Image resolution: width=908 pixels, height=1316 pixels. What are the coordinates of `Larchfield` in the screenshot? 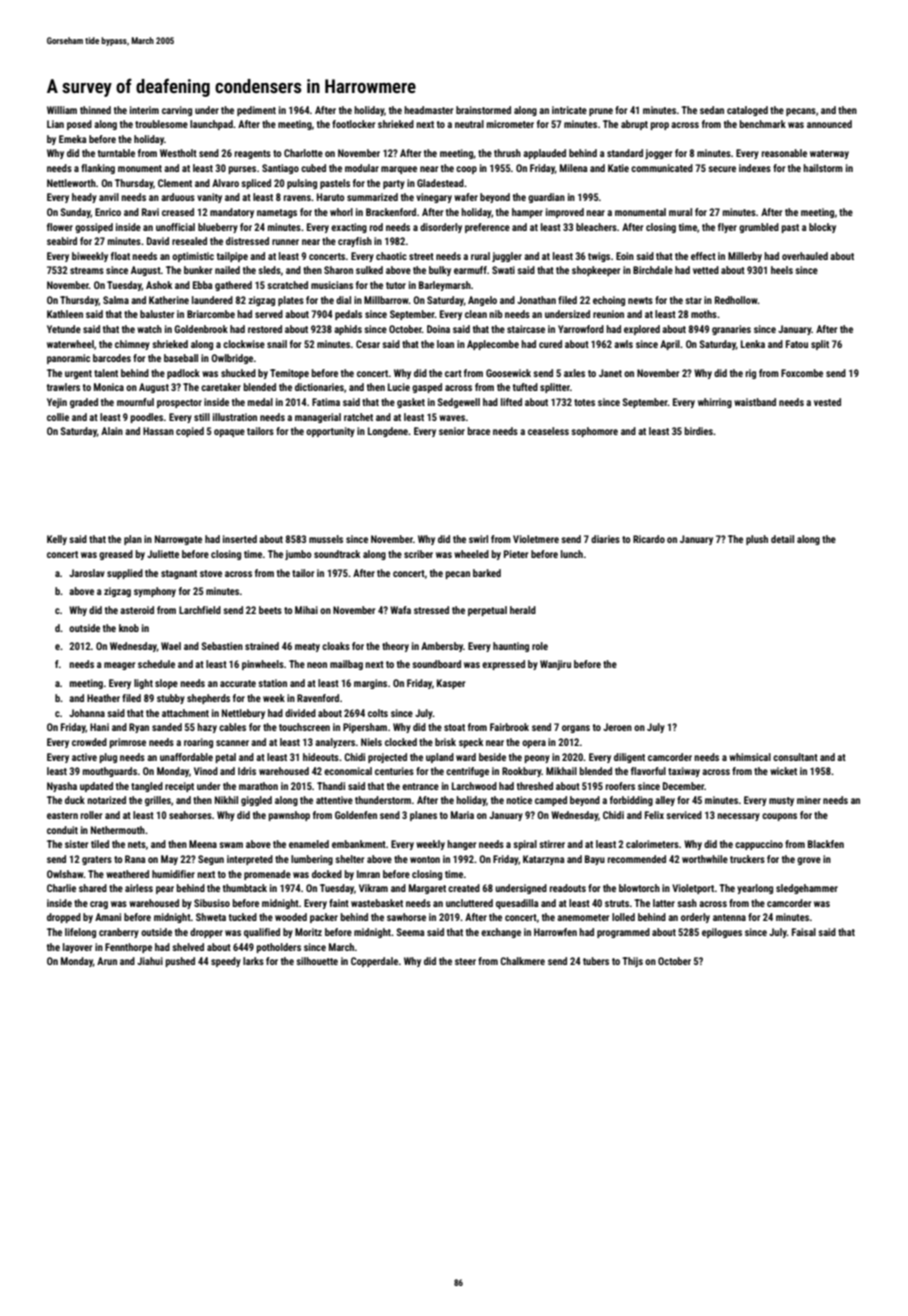 It's located at (200, 610).
